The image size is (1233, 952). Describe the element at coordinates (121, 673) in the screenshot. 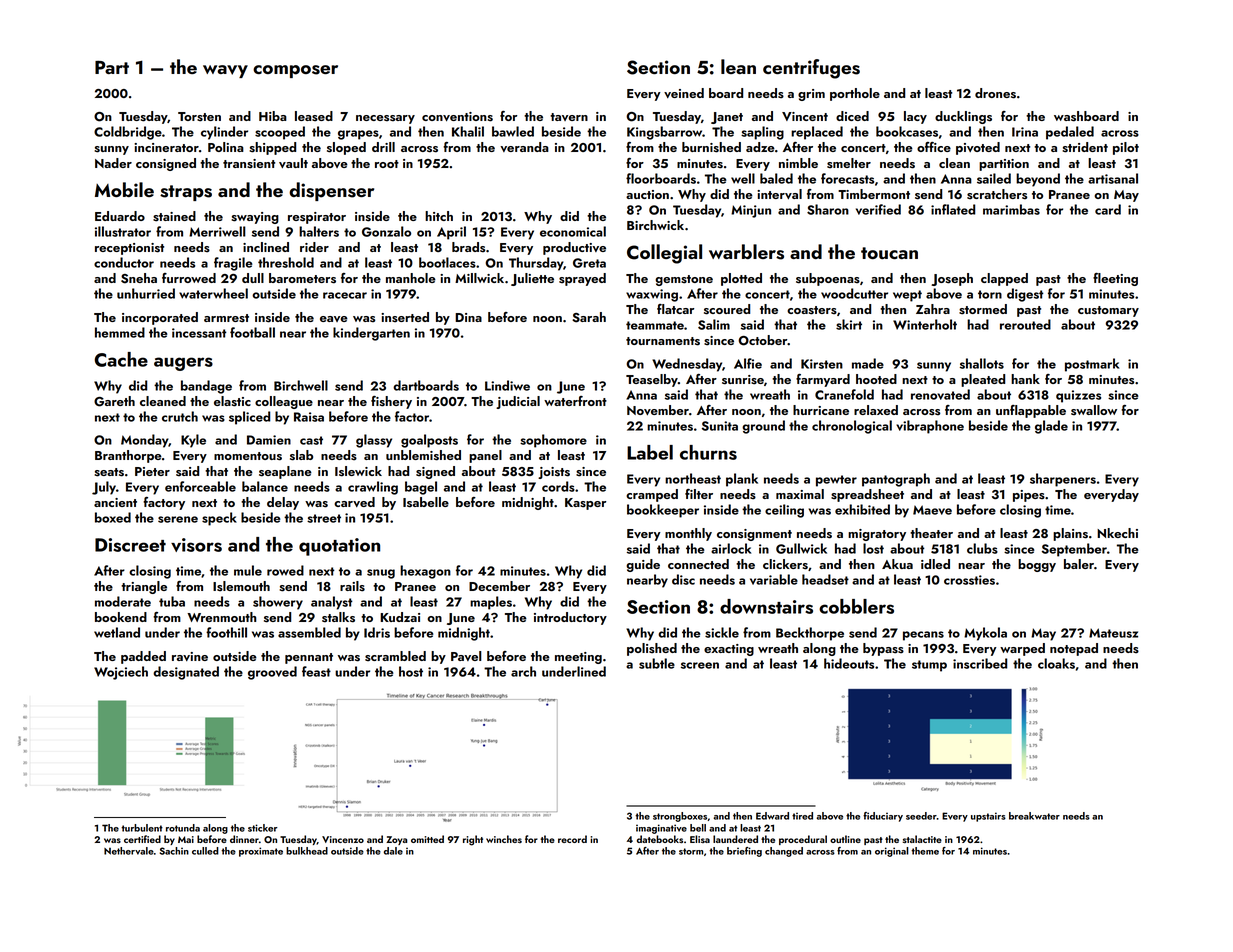

I see `Wojciech` at that location.
